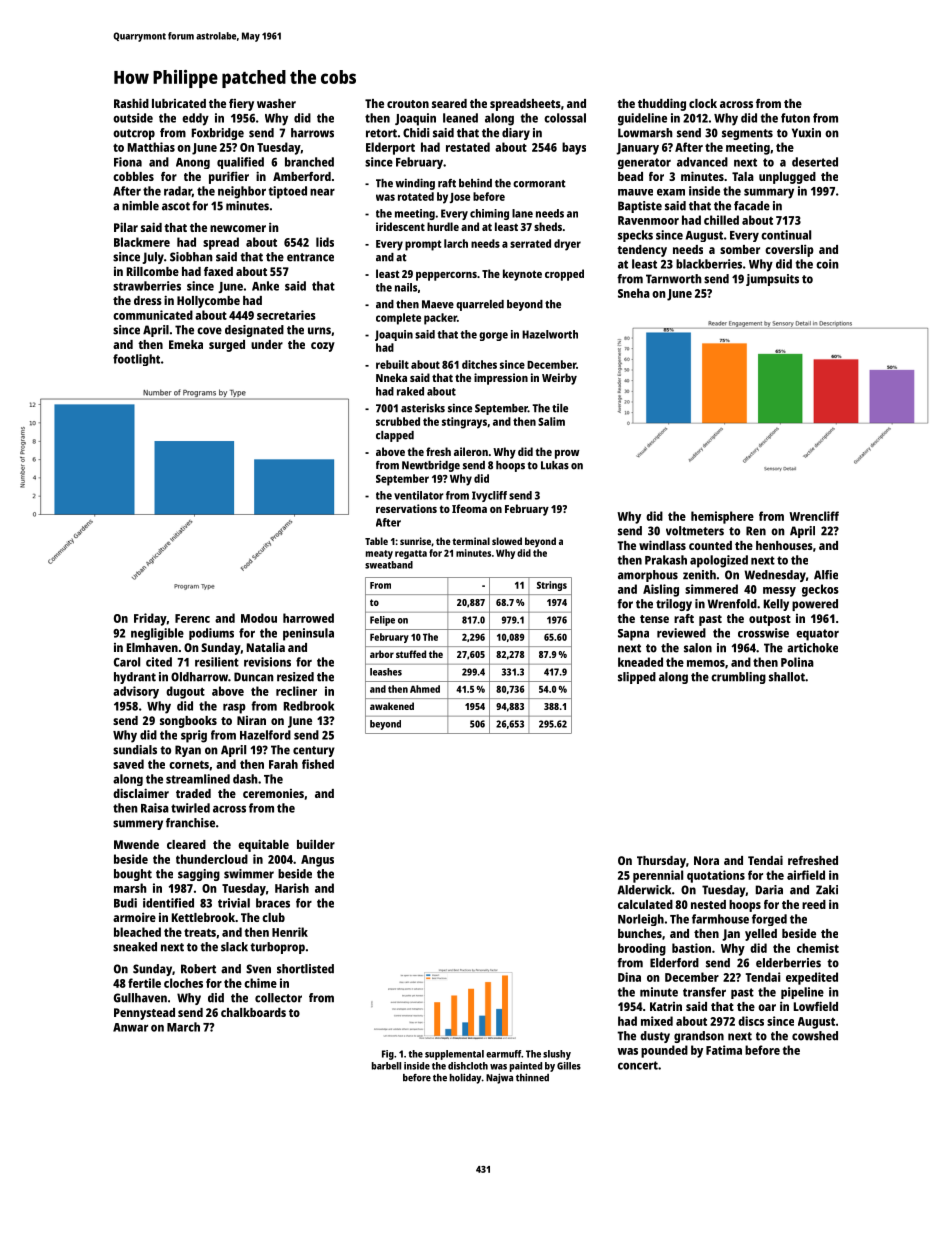 The width and height of the screenshot is (952, 1233). I want to click on sagging, so click(199, 875).
